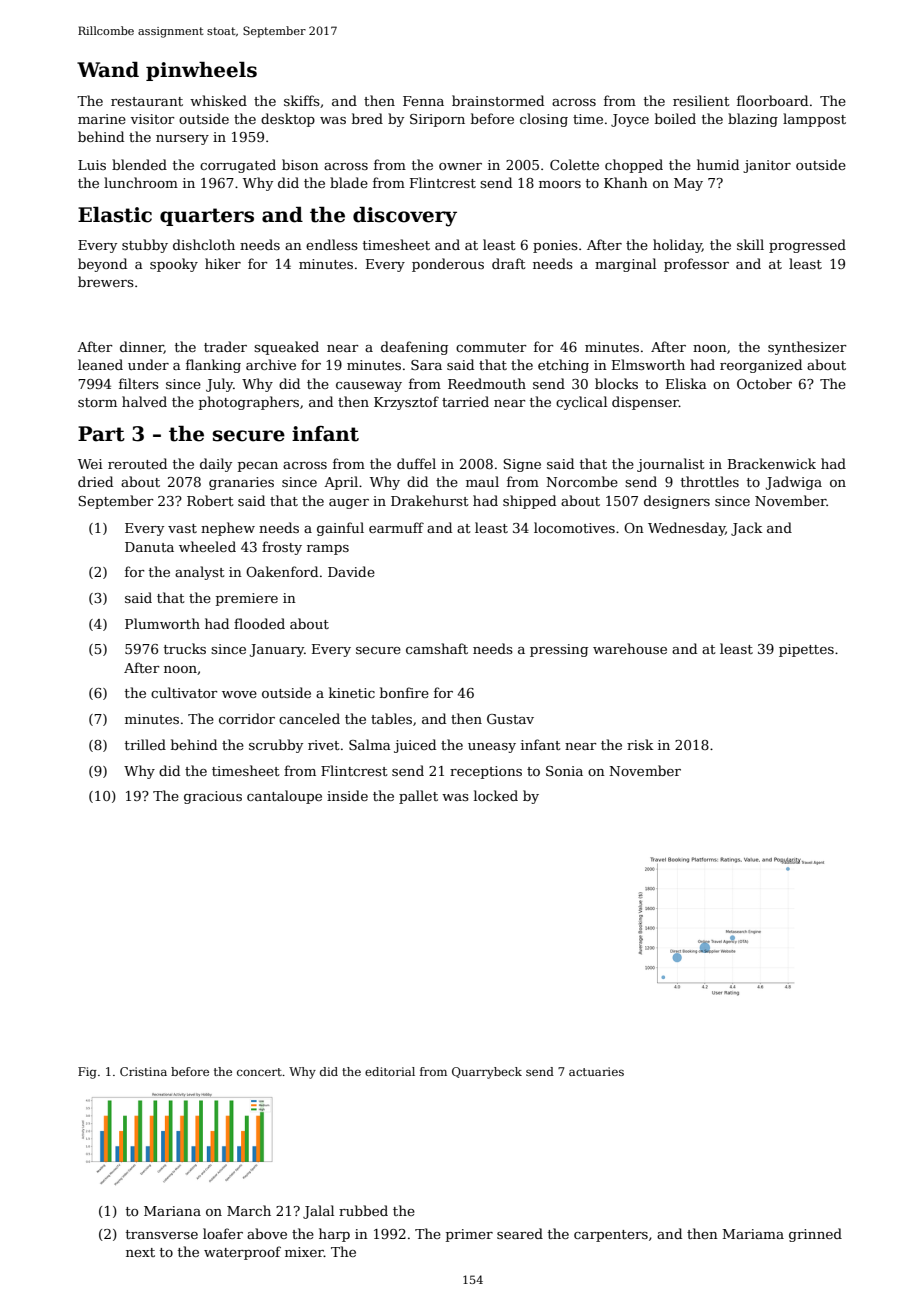 This screenshot has height=1308, width=924. Describe the element at coordinates (108, 70) in the screenshot. I see `Wand` at that location.
